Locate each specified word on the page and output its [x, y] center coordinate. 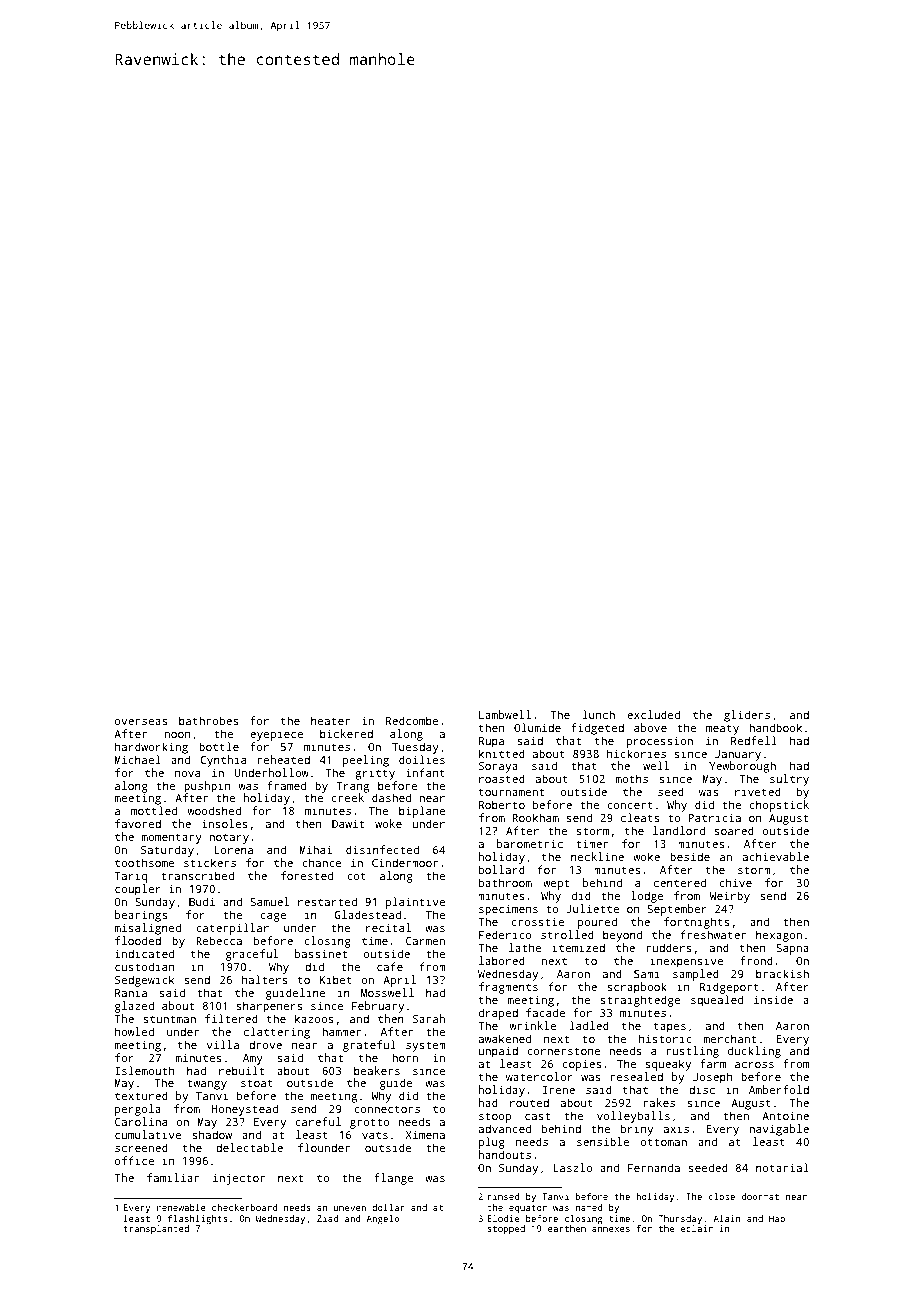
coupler [138, 890]
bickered [346, 733]
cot [356, 876]
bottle [219, 746]
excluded [653, 714]
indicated [144, 953]
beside [690, 856]
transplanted [156, 1229]
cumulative [148, 1134]
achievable [776, 856]
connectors [387, 1109]
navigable [779, 1130]
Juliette [592, 908]
